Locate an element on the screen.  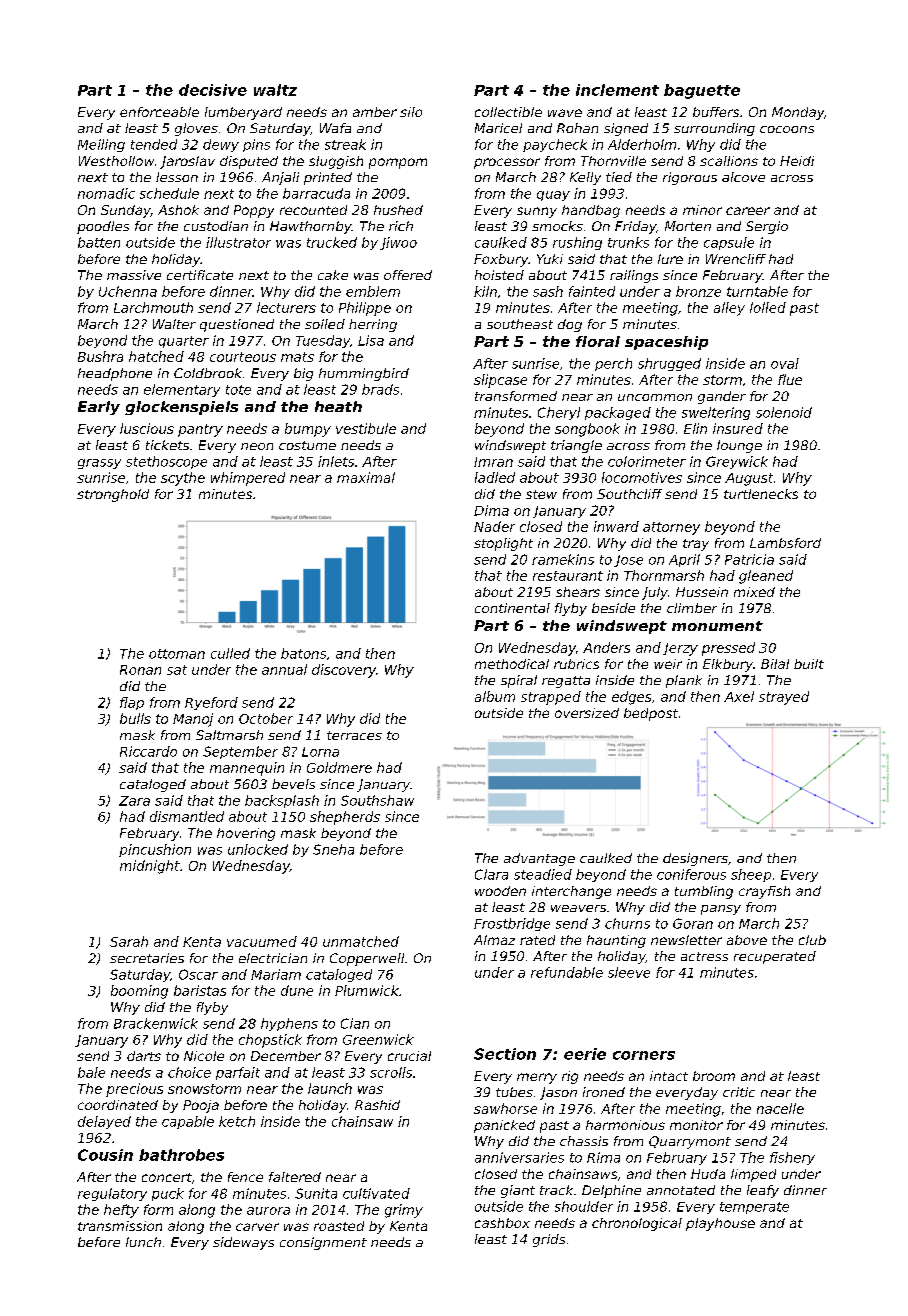
corners is located at coordinates (644, 1055).
